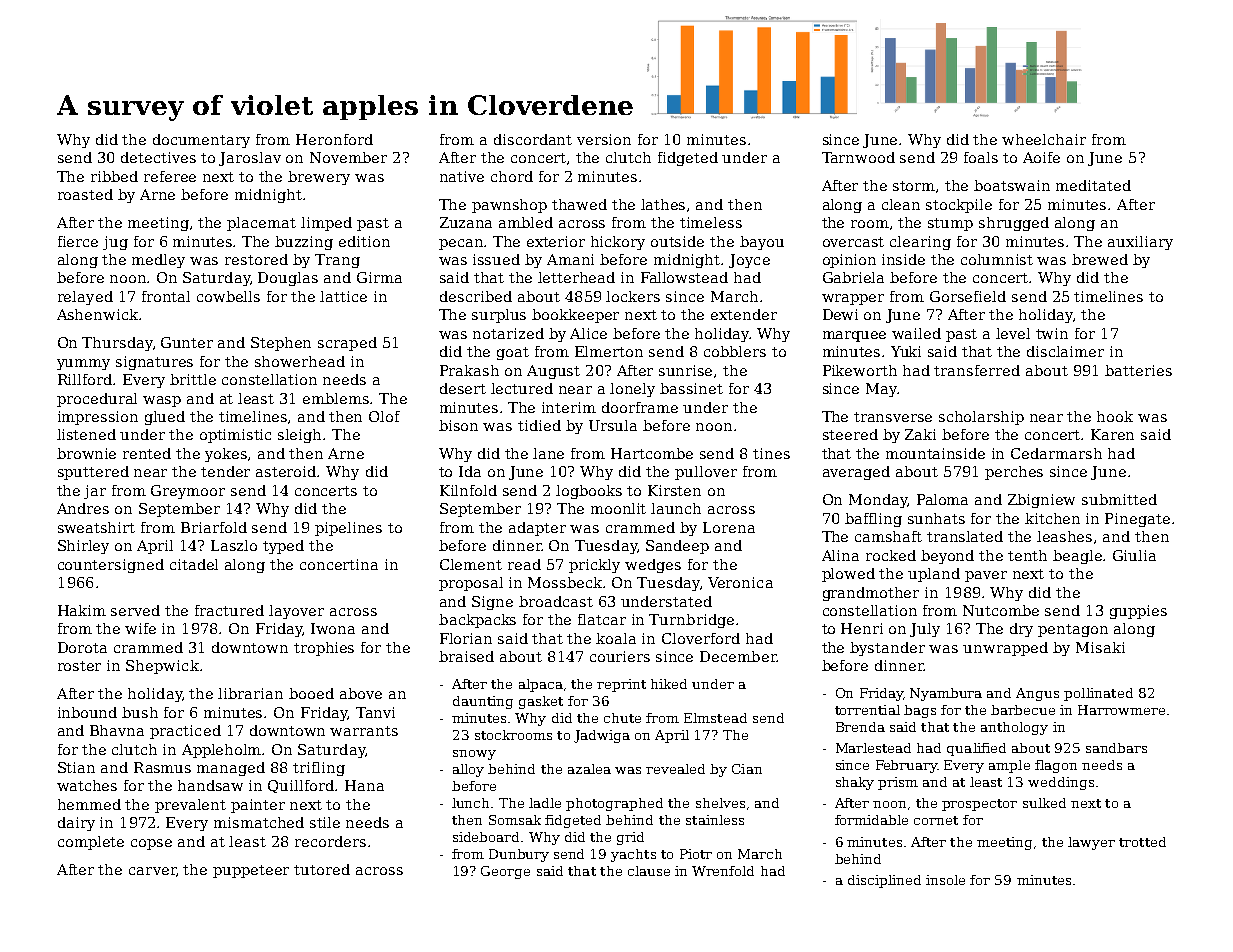 This page has height=952, width=1233. What do you see at coordinates (1137, 520) in the page?
I see `Pinegate` at bounding box center [1137, 520].
